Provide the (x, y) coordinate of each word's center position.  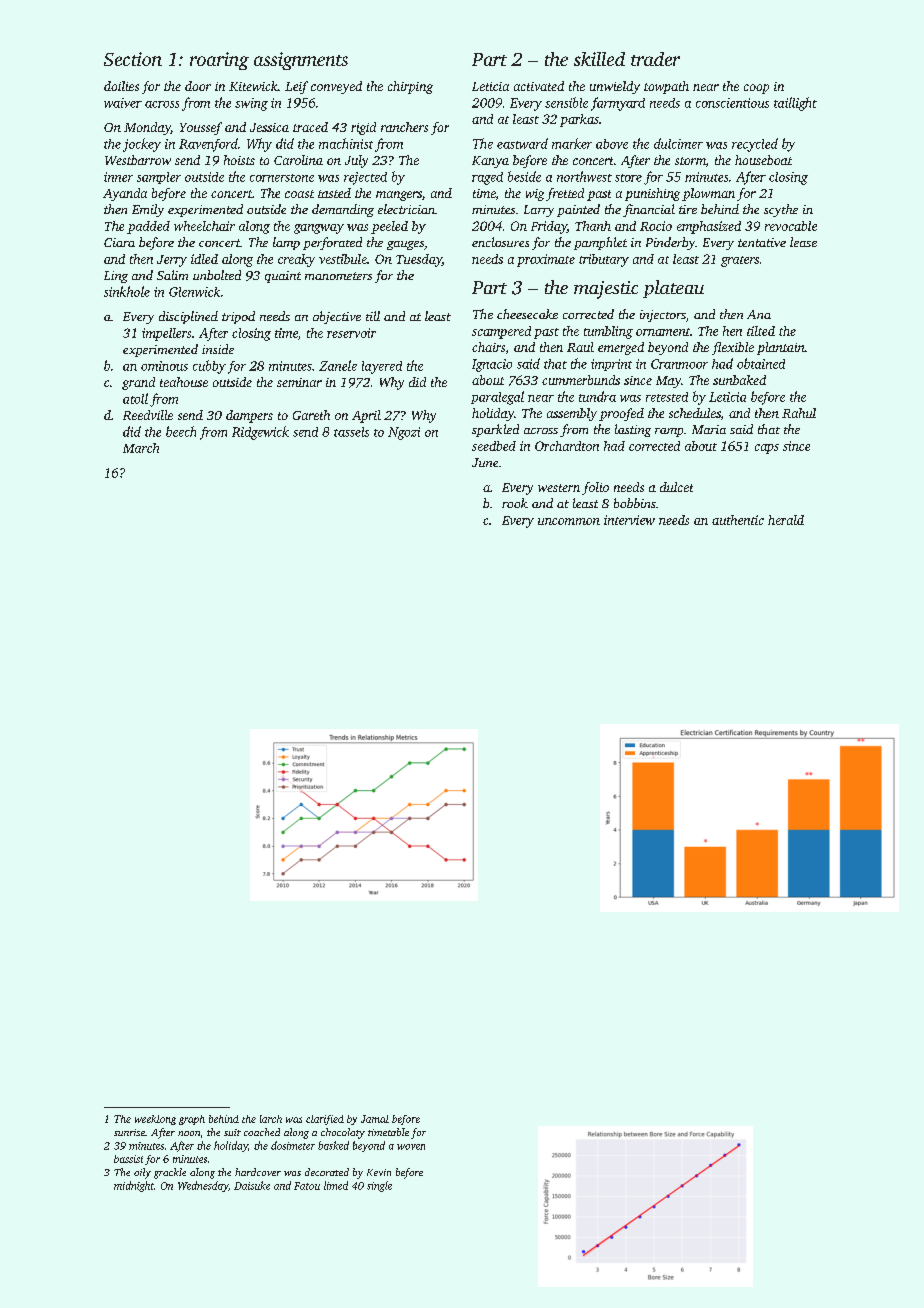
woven (411, 1147)
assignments (301, 61)
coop (756, 89)
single (379, 1186)
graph (192, 1120)
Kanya (490, 162)
